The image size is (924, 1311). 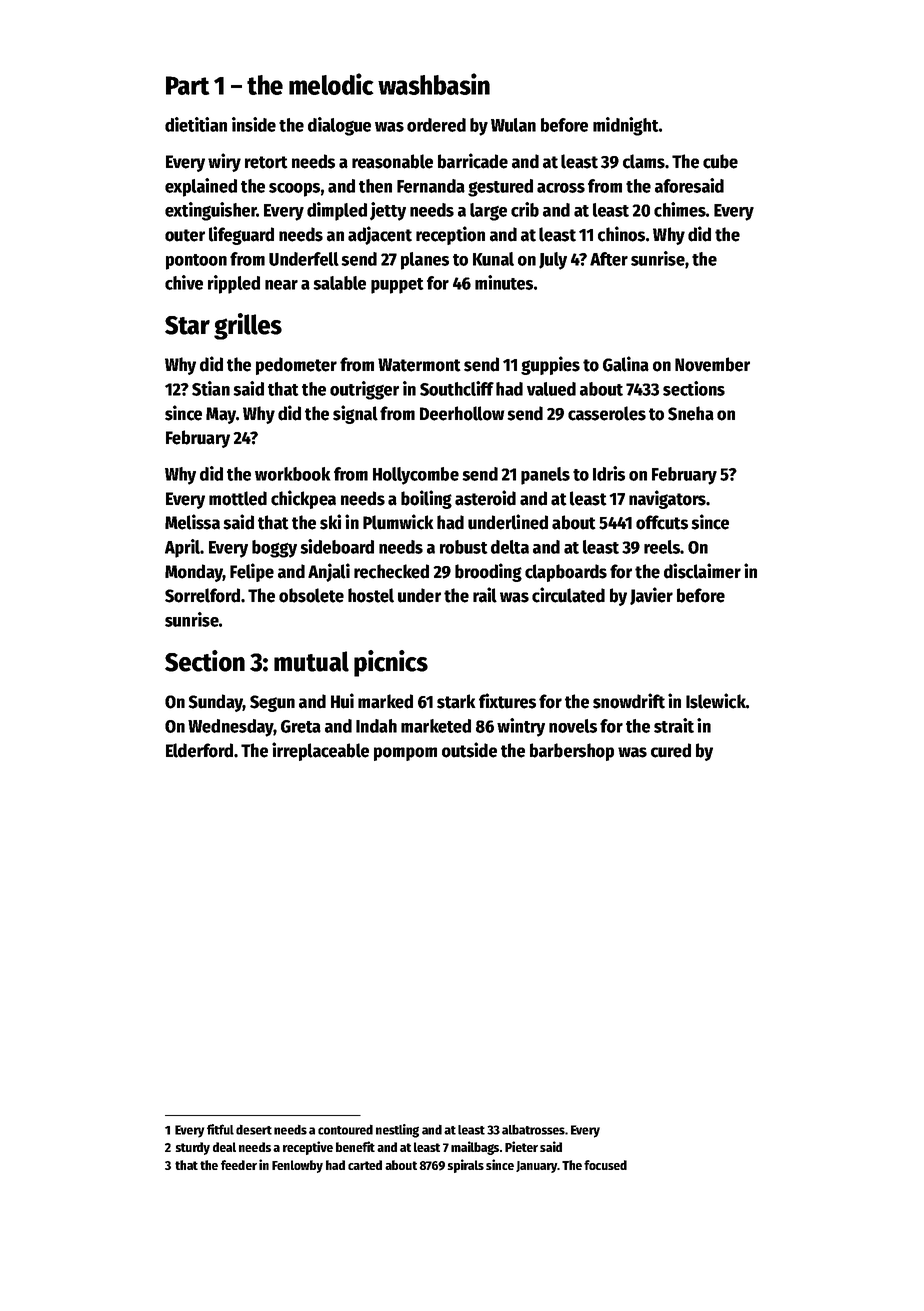 I want to click on Kunal, so click(x=493, y=259).
